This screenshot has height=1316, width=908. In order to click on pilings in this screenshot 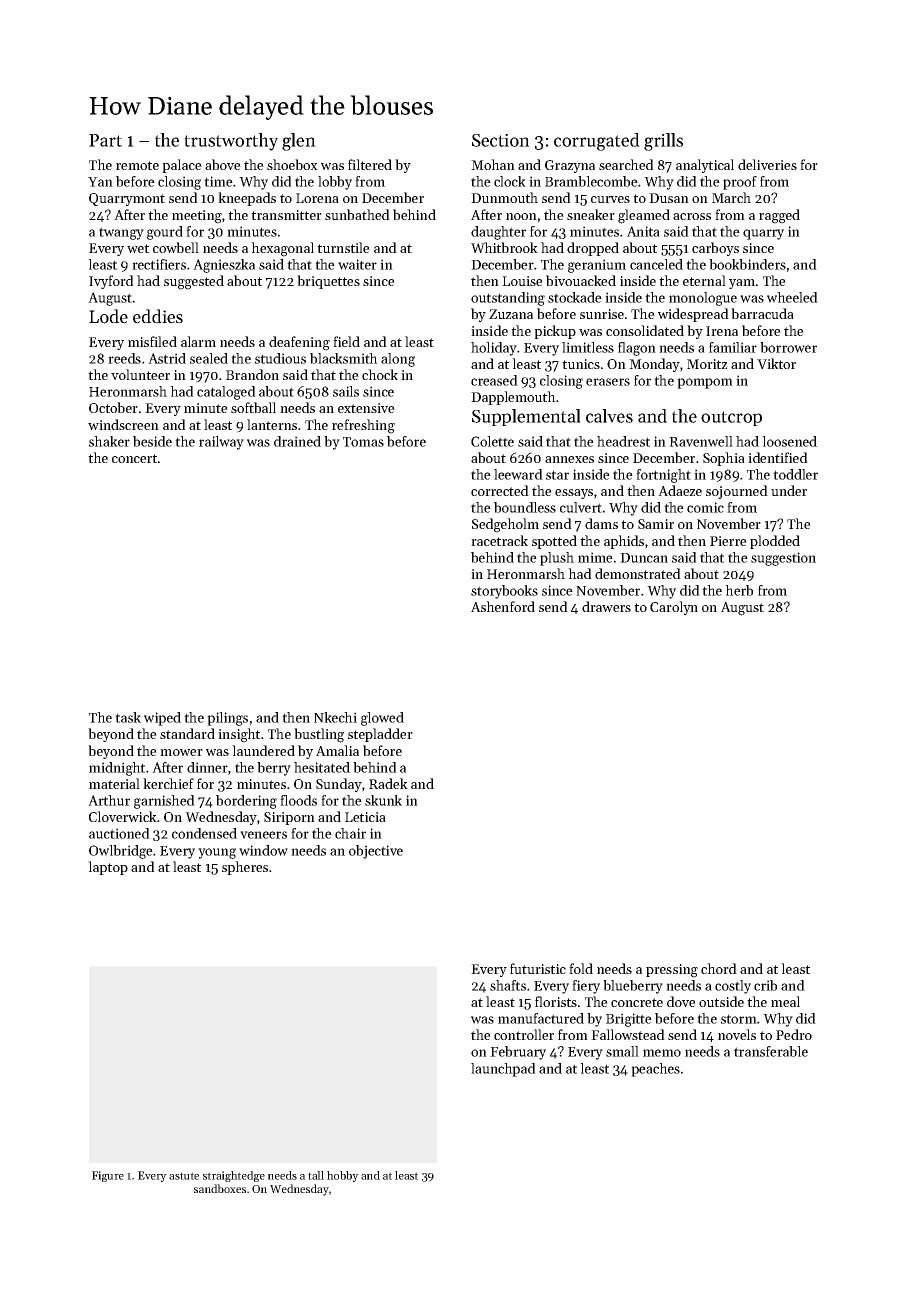, I will do `click(227, 719)`.
